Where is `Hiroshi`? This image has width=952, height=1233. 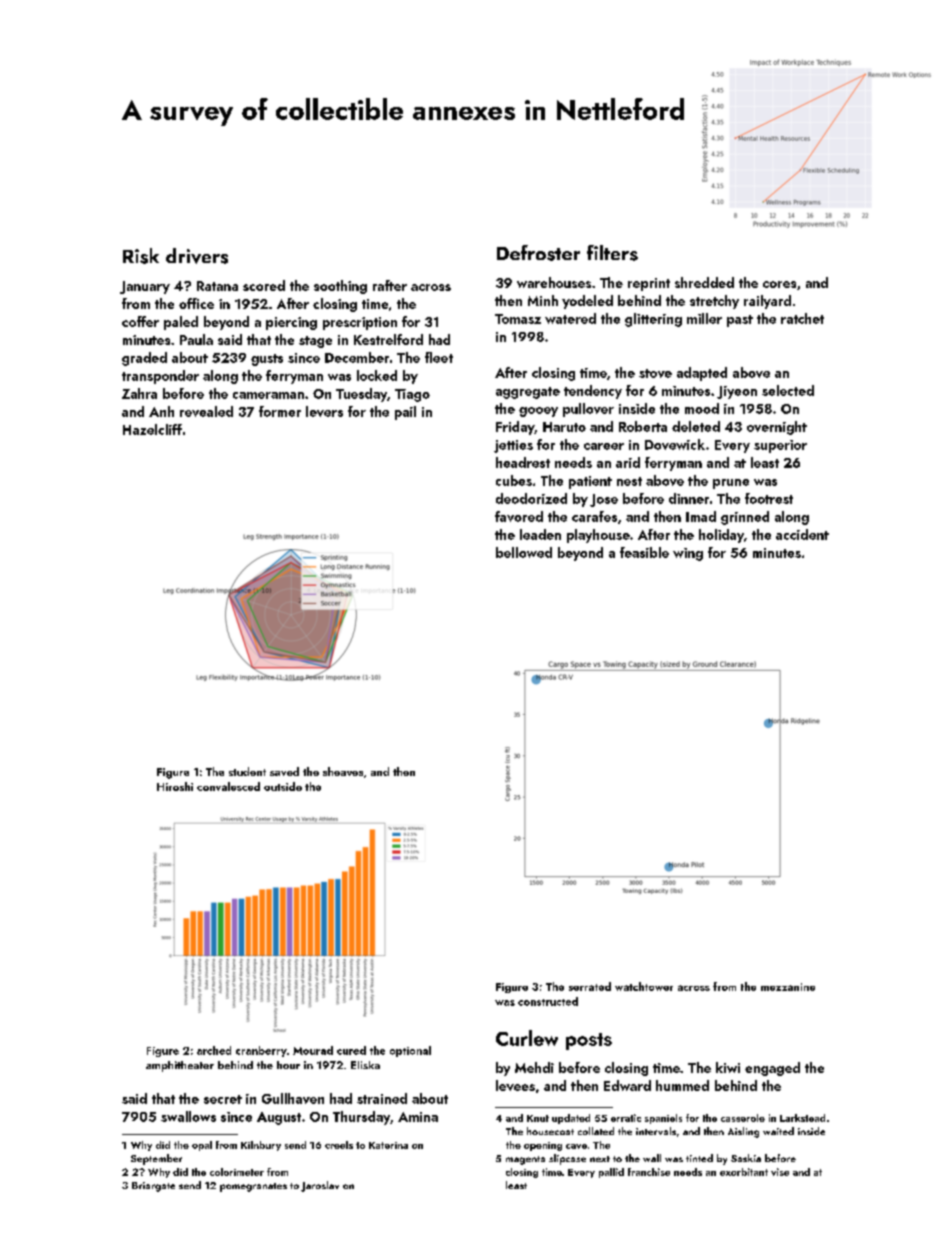 Hiroshi is located at coordinates (175, 786).
